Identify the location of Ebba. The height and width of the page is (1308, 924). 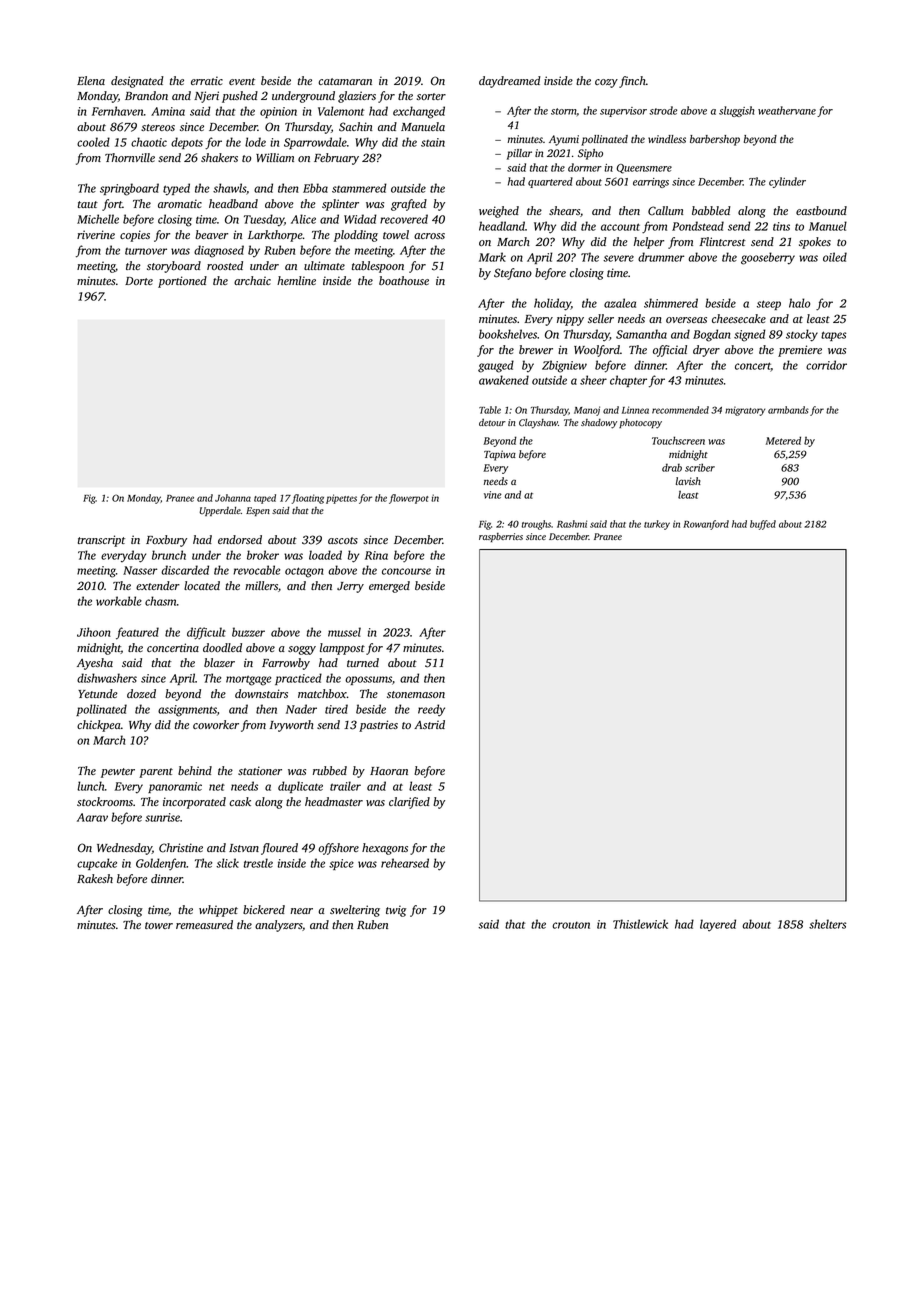
(315, 188).
